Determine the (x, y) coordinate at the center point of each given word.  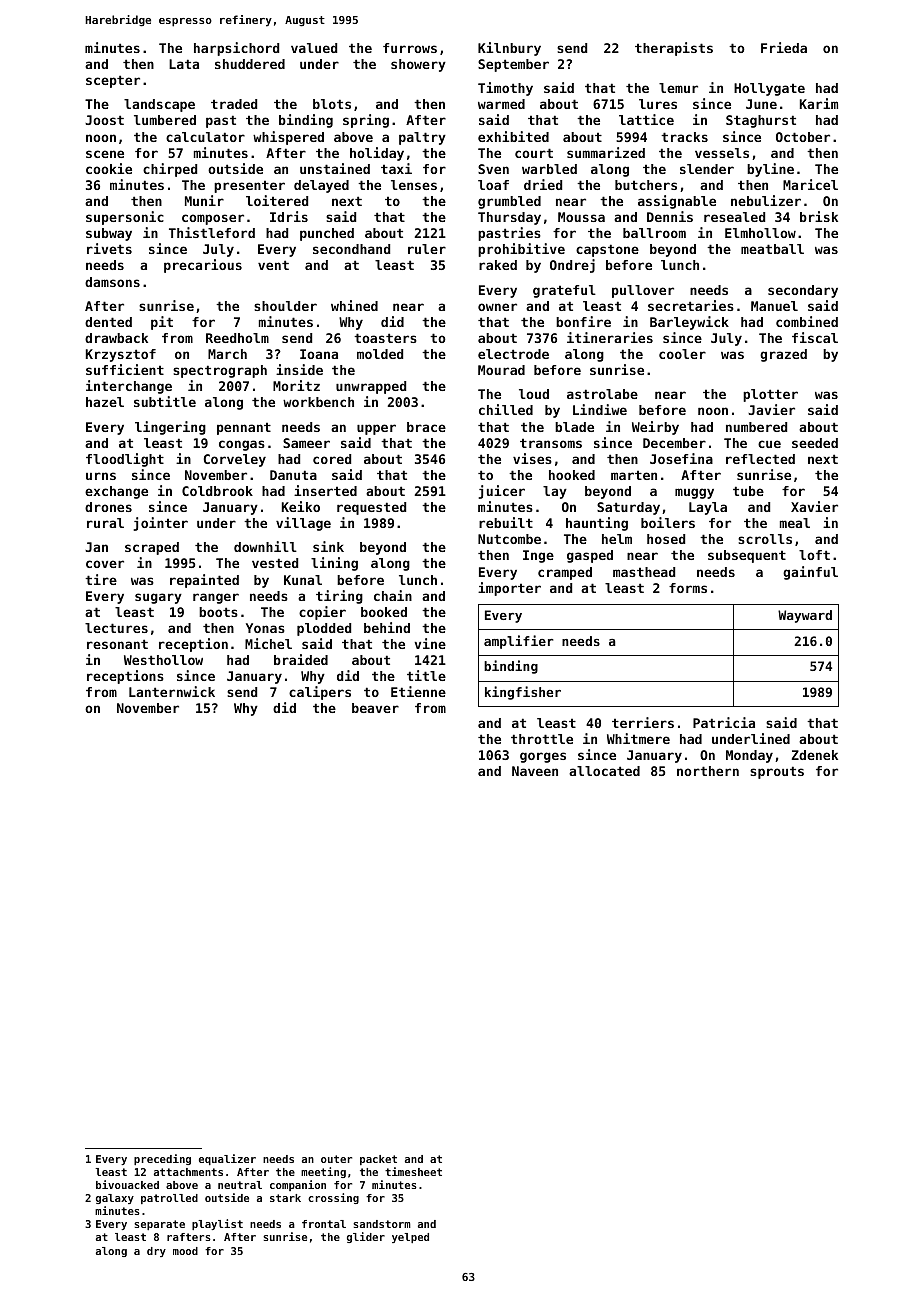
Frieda (784, 47)
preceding (162, 1159)
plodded (324, 629)
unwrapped (371, 387)
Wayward (805, 616)
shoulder (285, 306)
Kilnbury (509, 49)
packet (378, 1160)
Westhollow (163, 660)
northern (708, 771)
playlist (217, 1224)
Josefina (681, 458)
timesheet (413, 1171)
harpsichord (236, 49)
